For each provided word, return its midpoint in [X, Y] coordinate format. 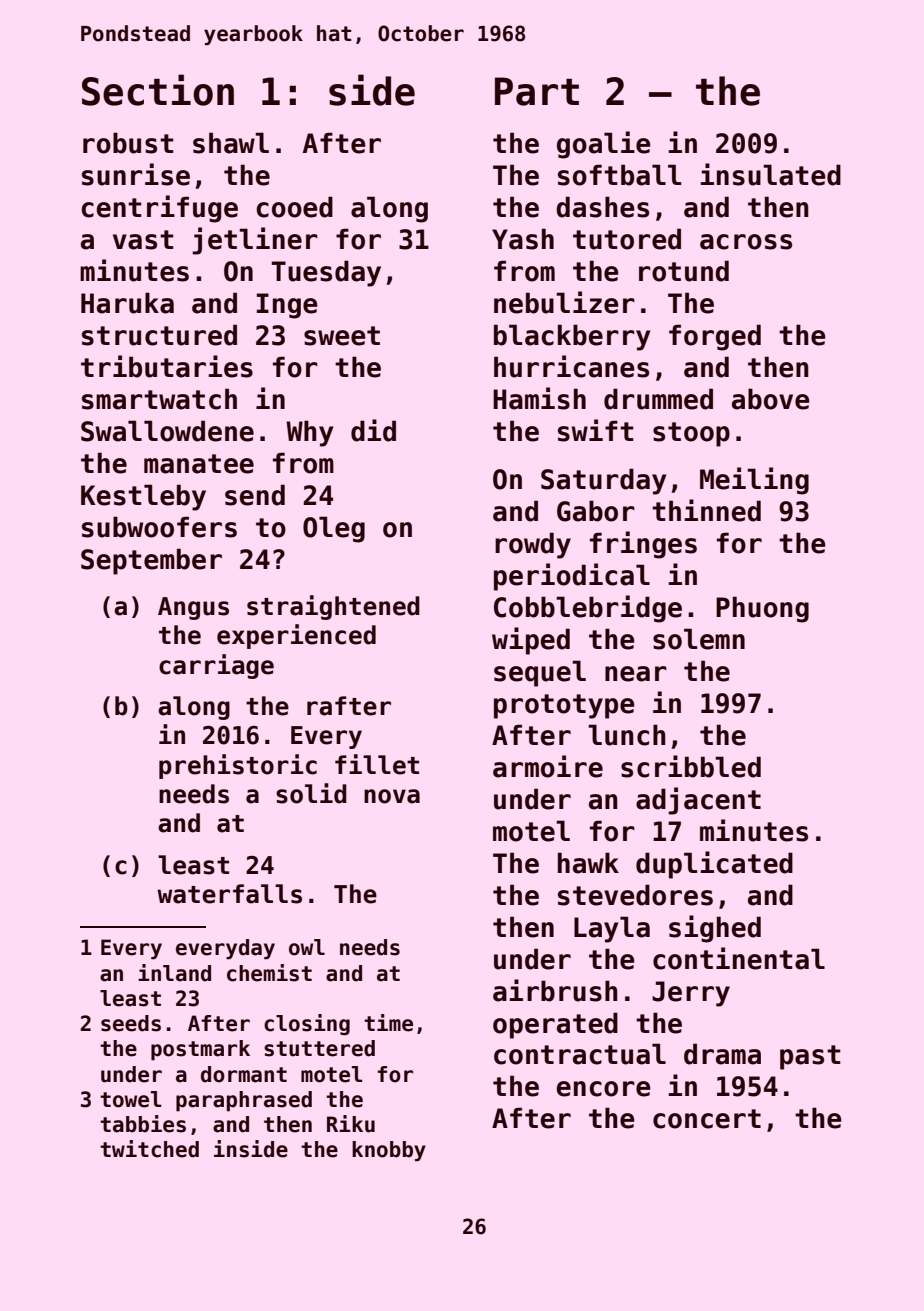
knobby [389, 1151]
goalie [604, 145]
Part [537, 91]
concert [707, 1119]
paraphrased [244, 1101]
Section [158, 90]
